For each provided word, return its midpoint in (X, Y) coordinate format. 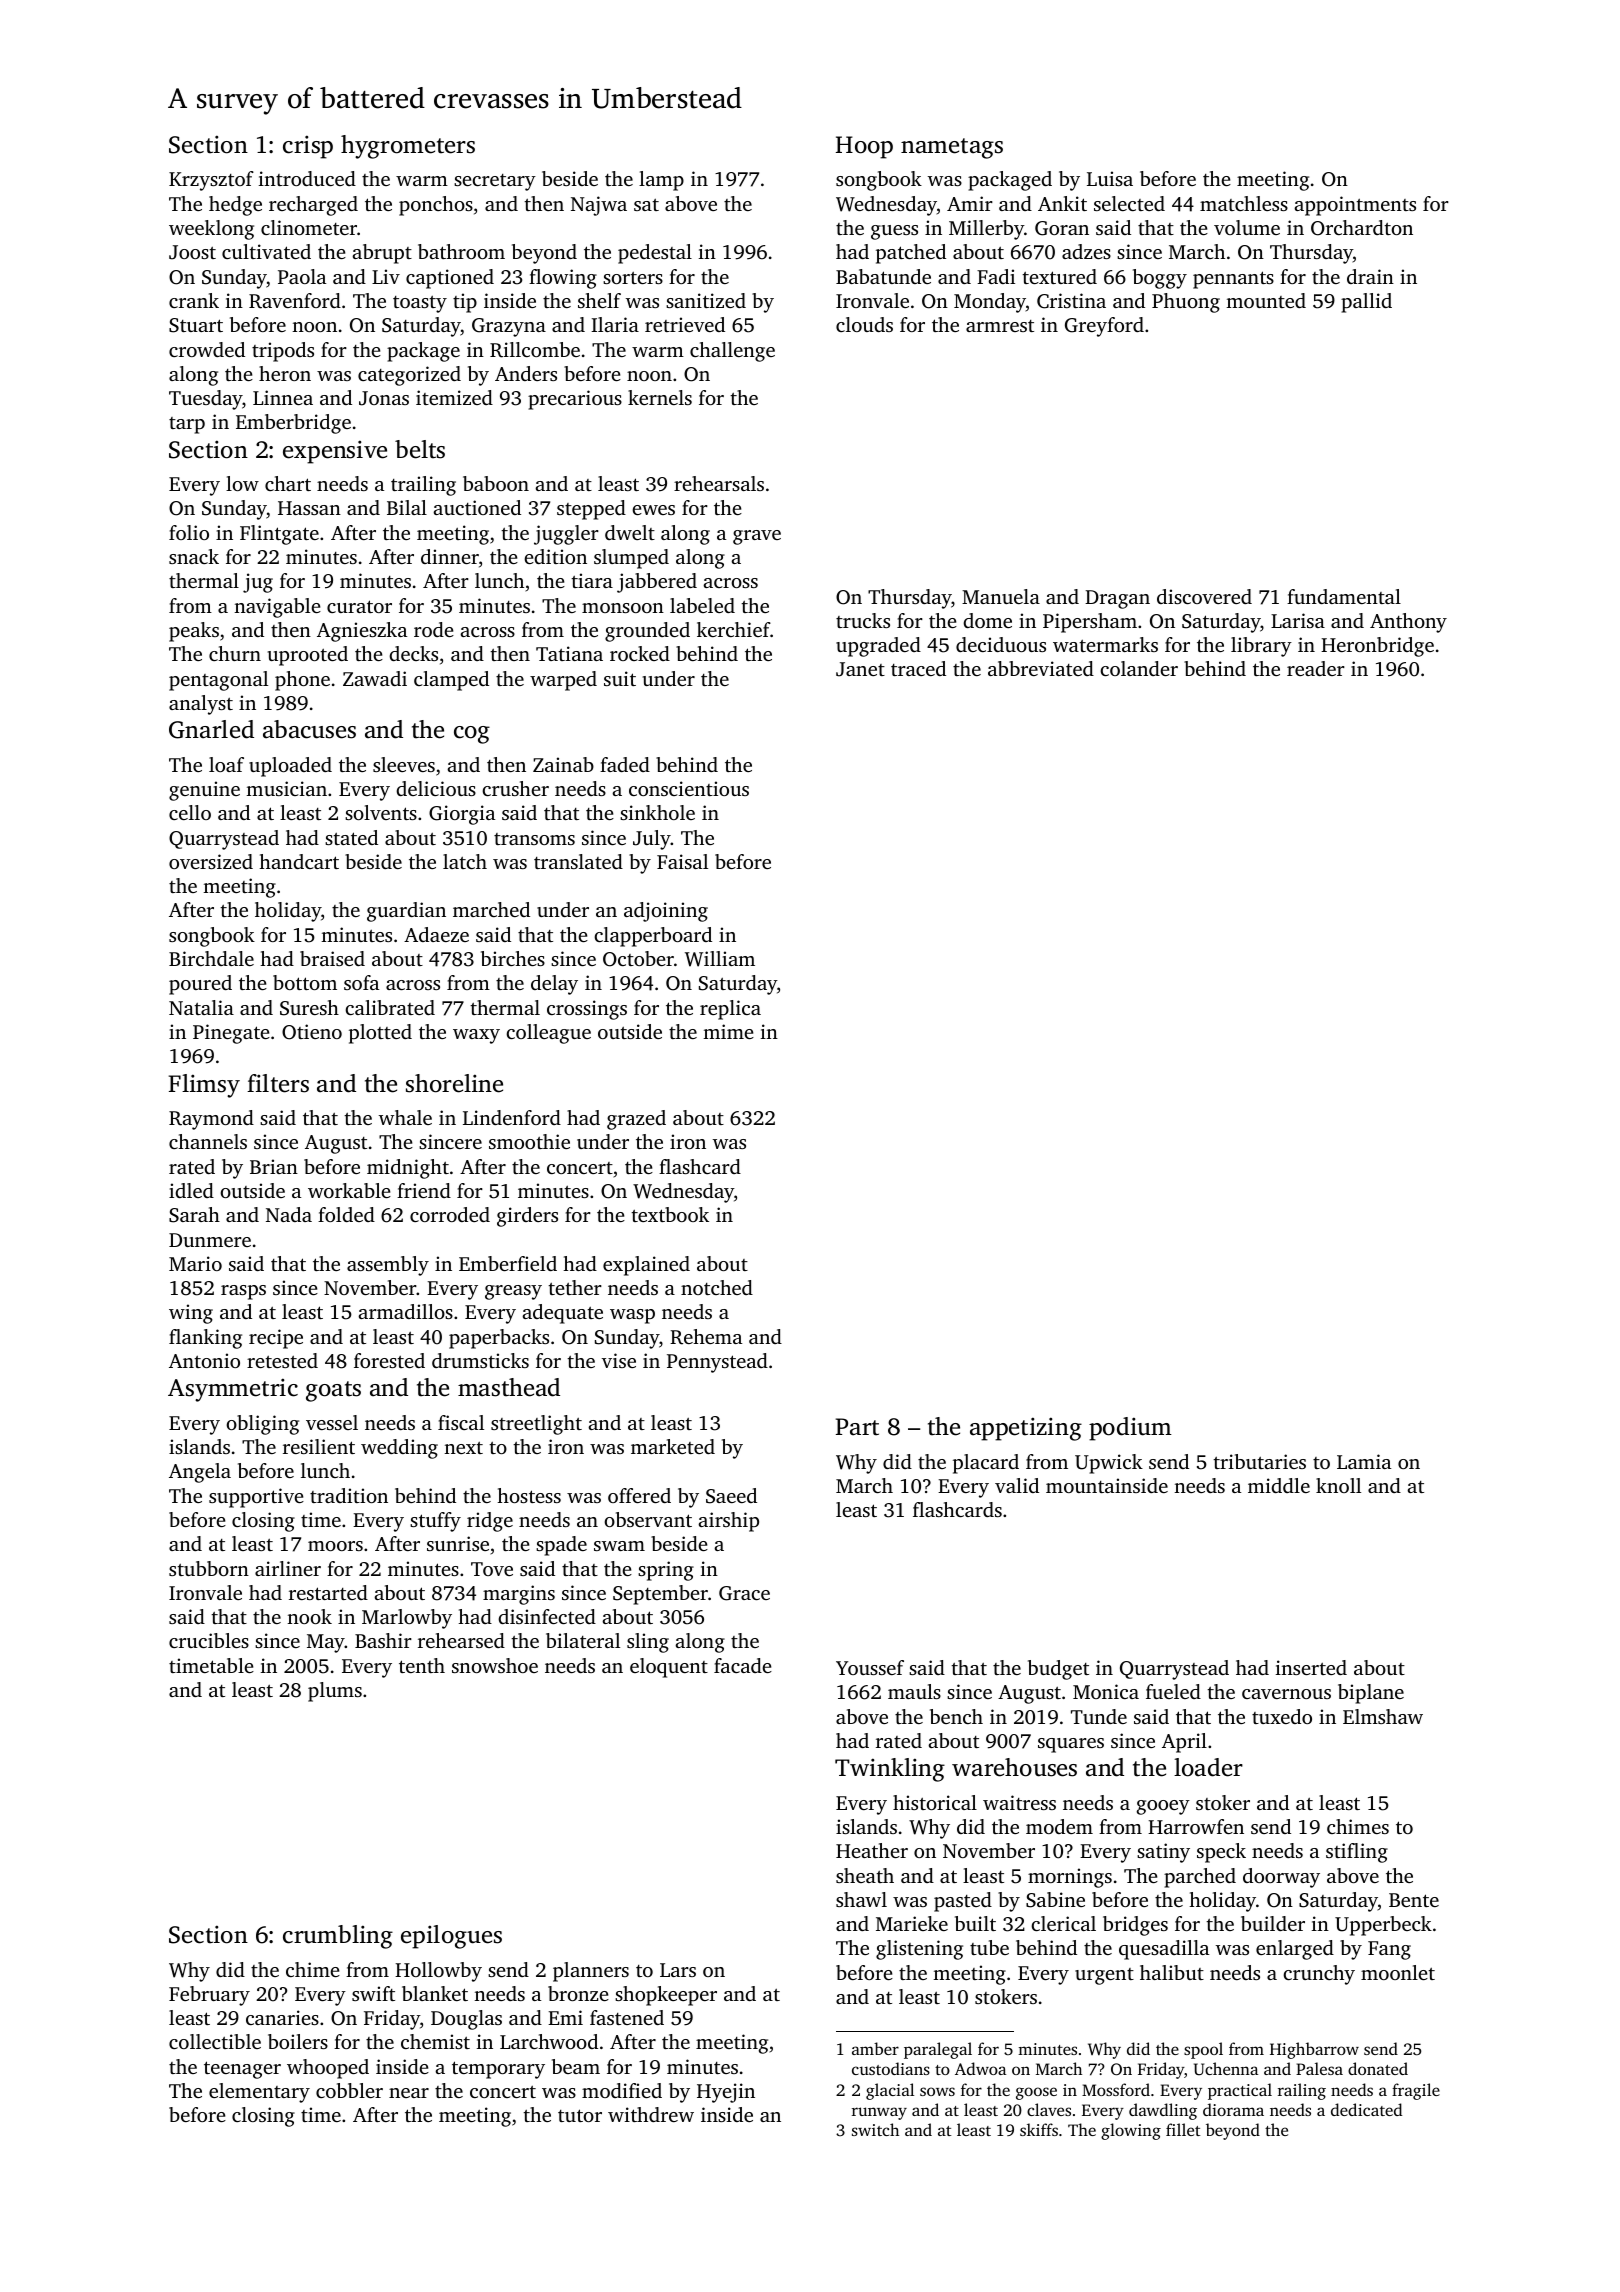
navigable (277, 608)
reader (1316, 668)
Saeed (731, 1496)
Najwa (599, 206)
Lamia (1364, 1461)
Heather (872, 1850)
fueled (1173, 1691)
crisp (308, 147)
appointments (1355, 206)
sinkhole (657, 812)
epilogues (451, 1937)
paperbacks (499, 1339)
